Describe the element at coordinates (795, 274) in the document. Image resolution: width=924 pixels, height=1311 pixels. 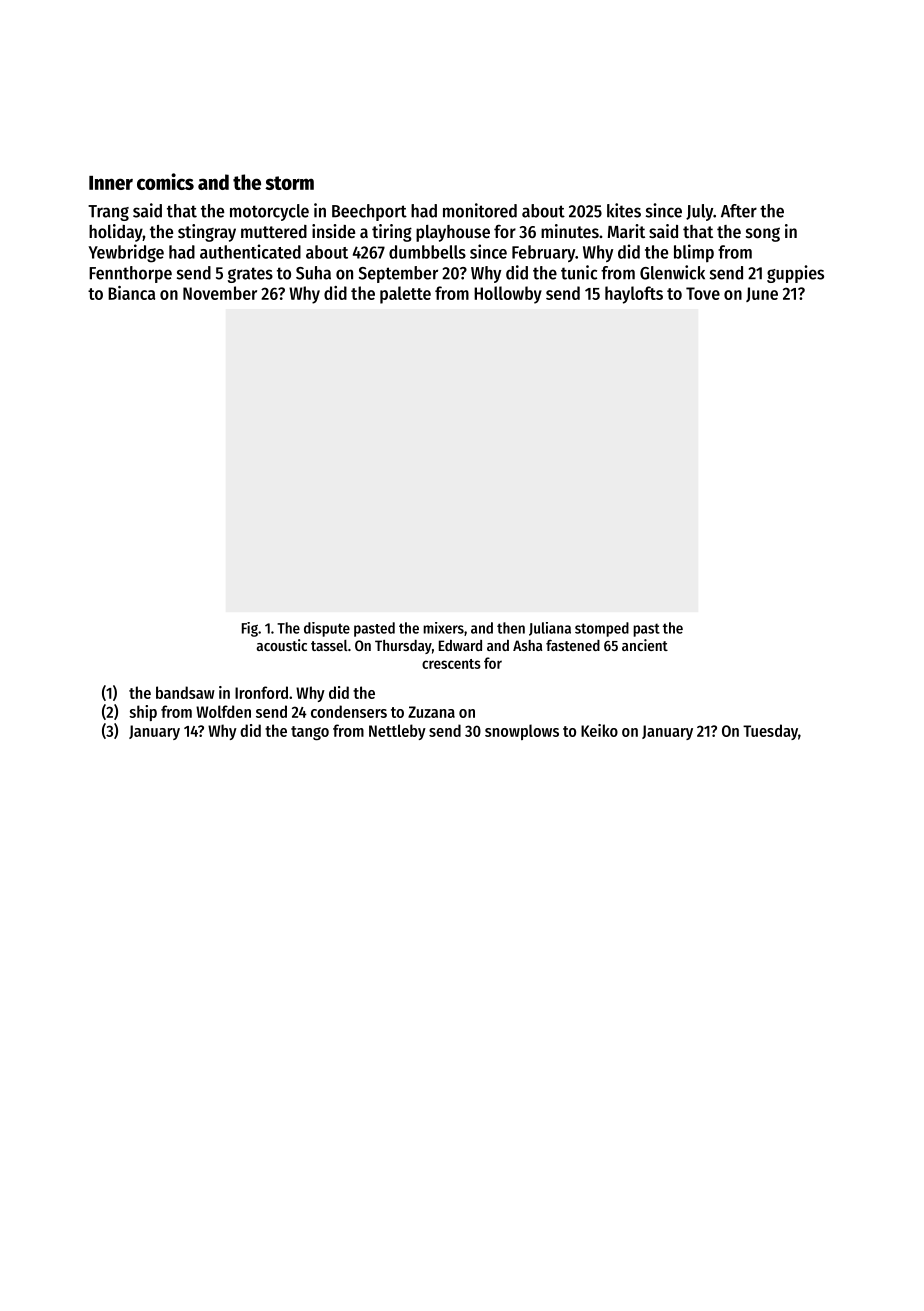
I see `guppies` at that location.
